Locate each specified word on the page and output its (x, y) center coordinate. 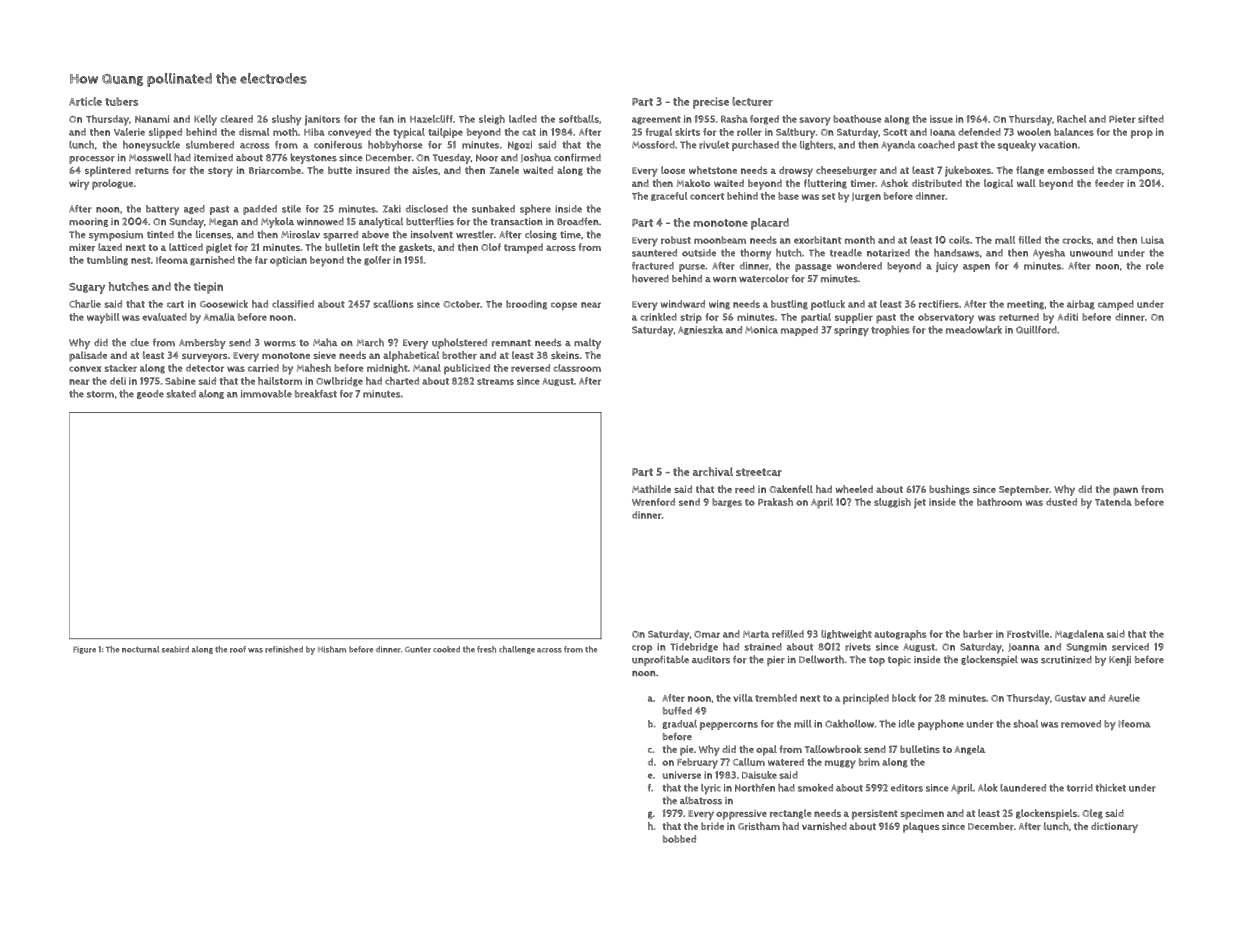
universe (681, 775)
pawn (1125, 491)
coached (936, 145)
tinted (160, 234)
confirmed (577, 158)
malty (587, 343)
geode (150, 394)
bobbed (679, 839)
